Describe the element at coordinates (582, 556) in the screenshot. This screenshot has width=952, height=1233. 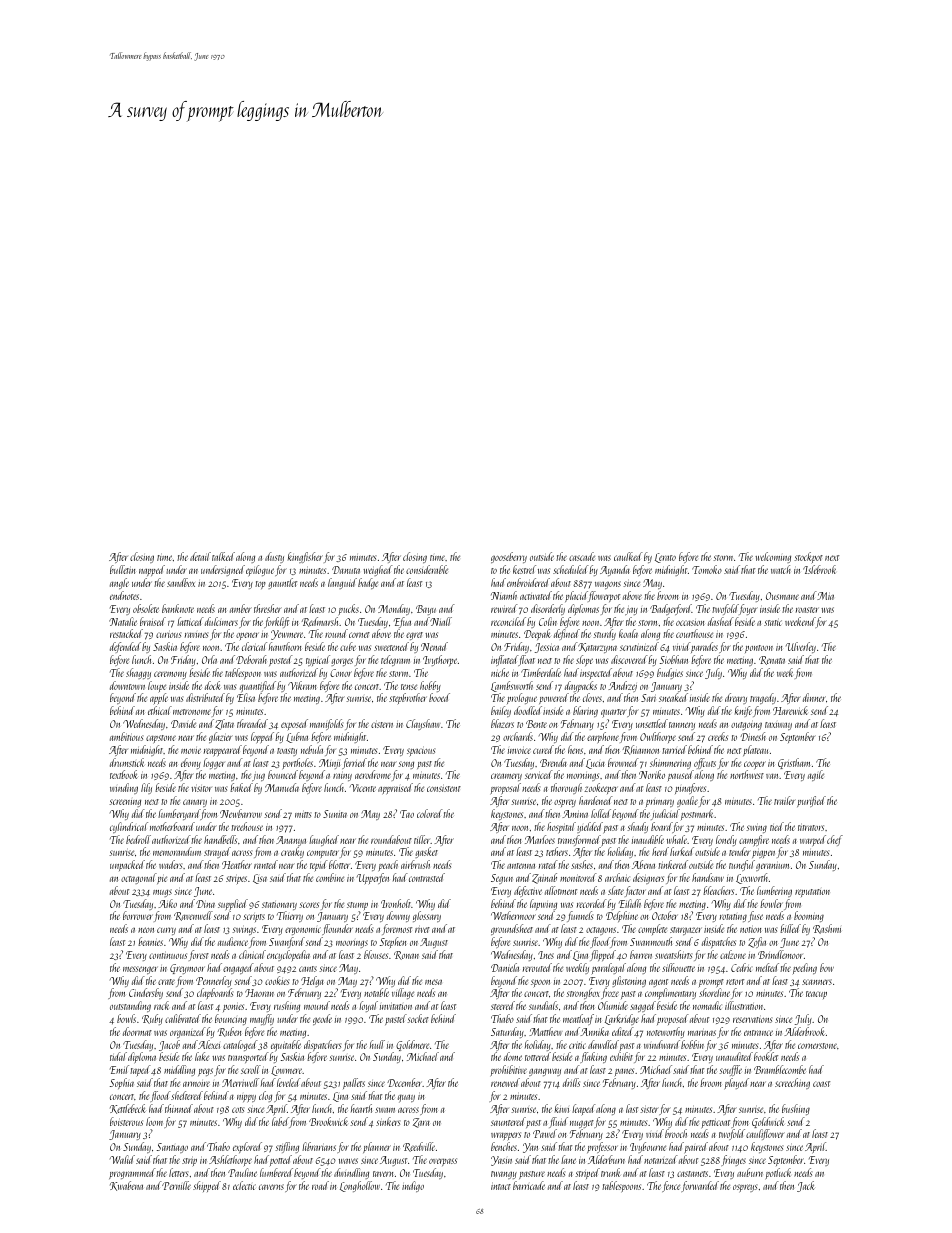
I see `cascade` at that location.
